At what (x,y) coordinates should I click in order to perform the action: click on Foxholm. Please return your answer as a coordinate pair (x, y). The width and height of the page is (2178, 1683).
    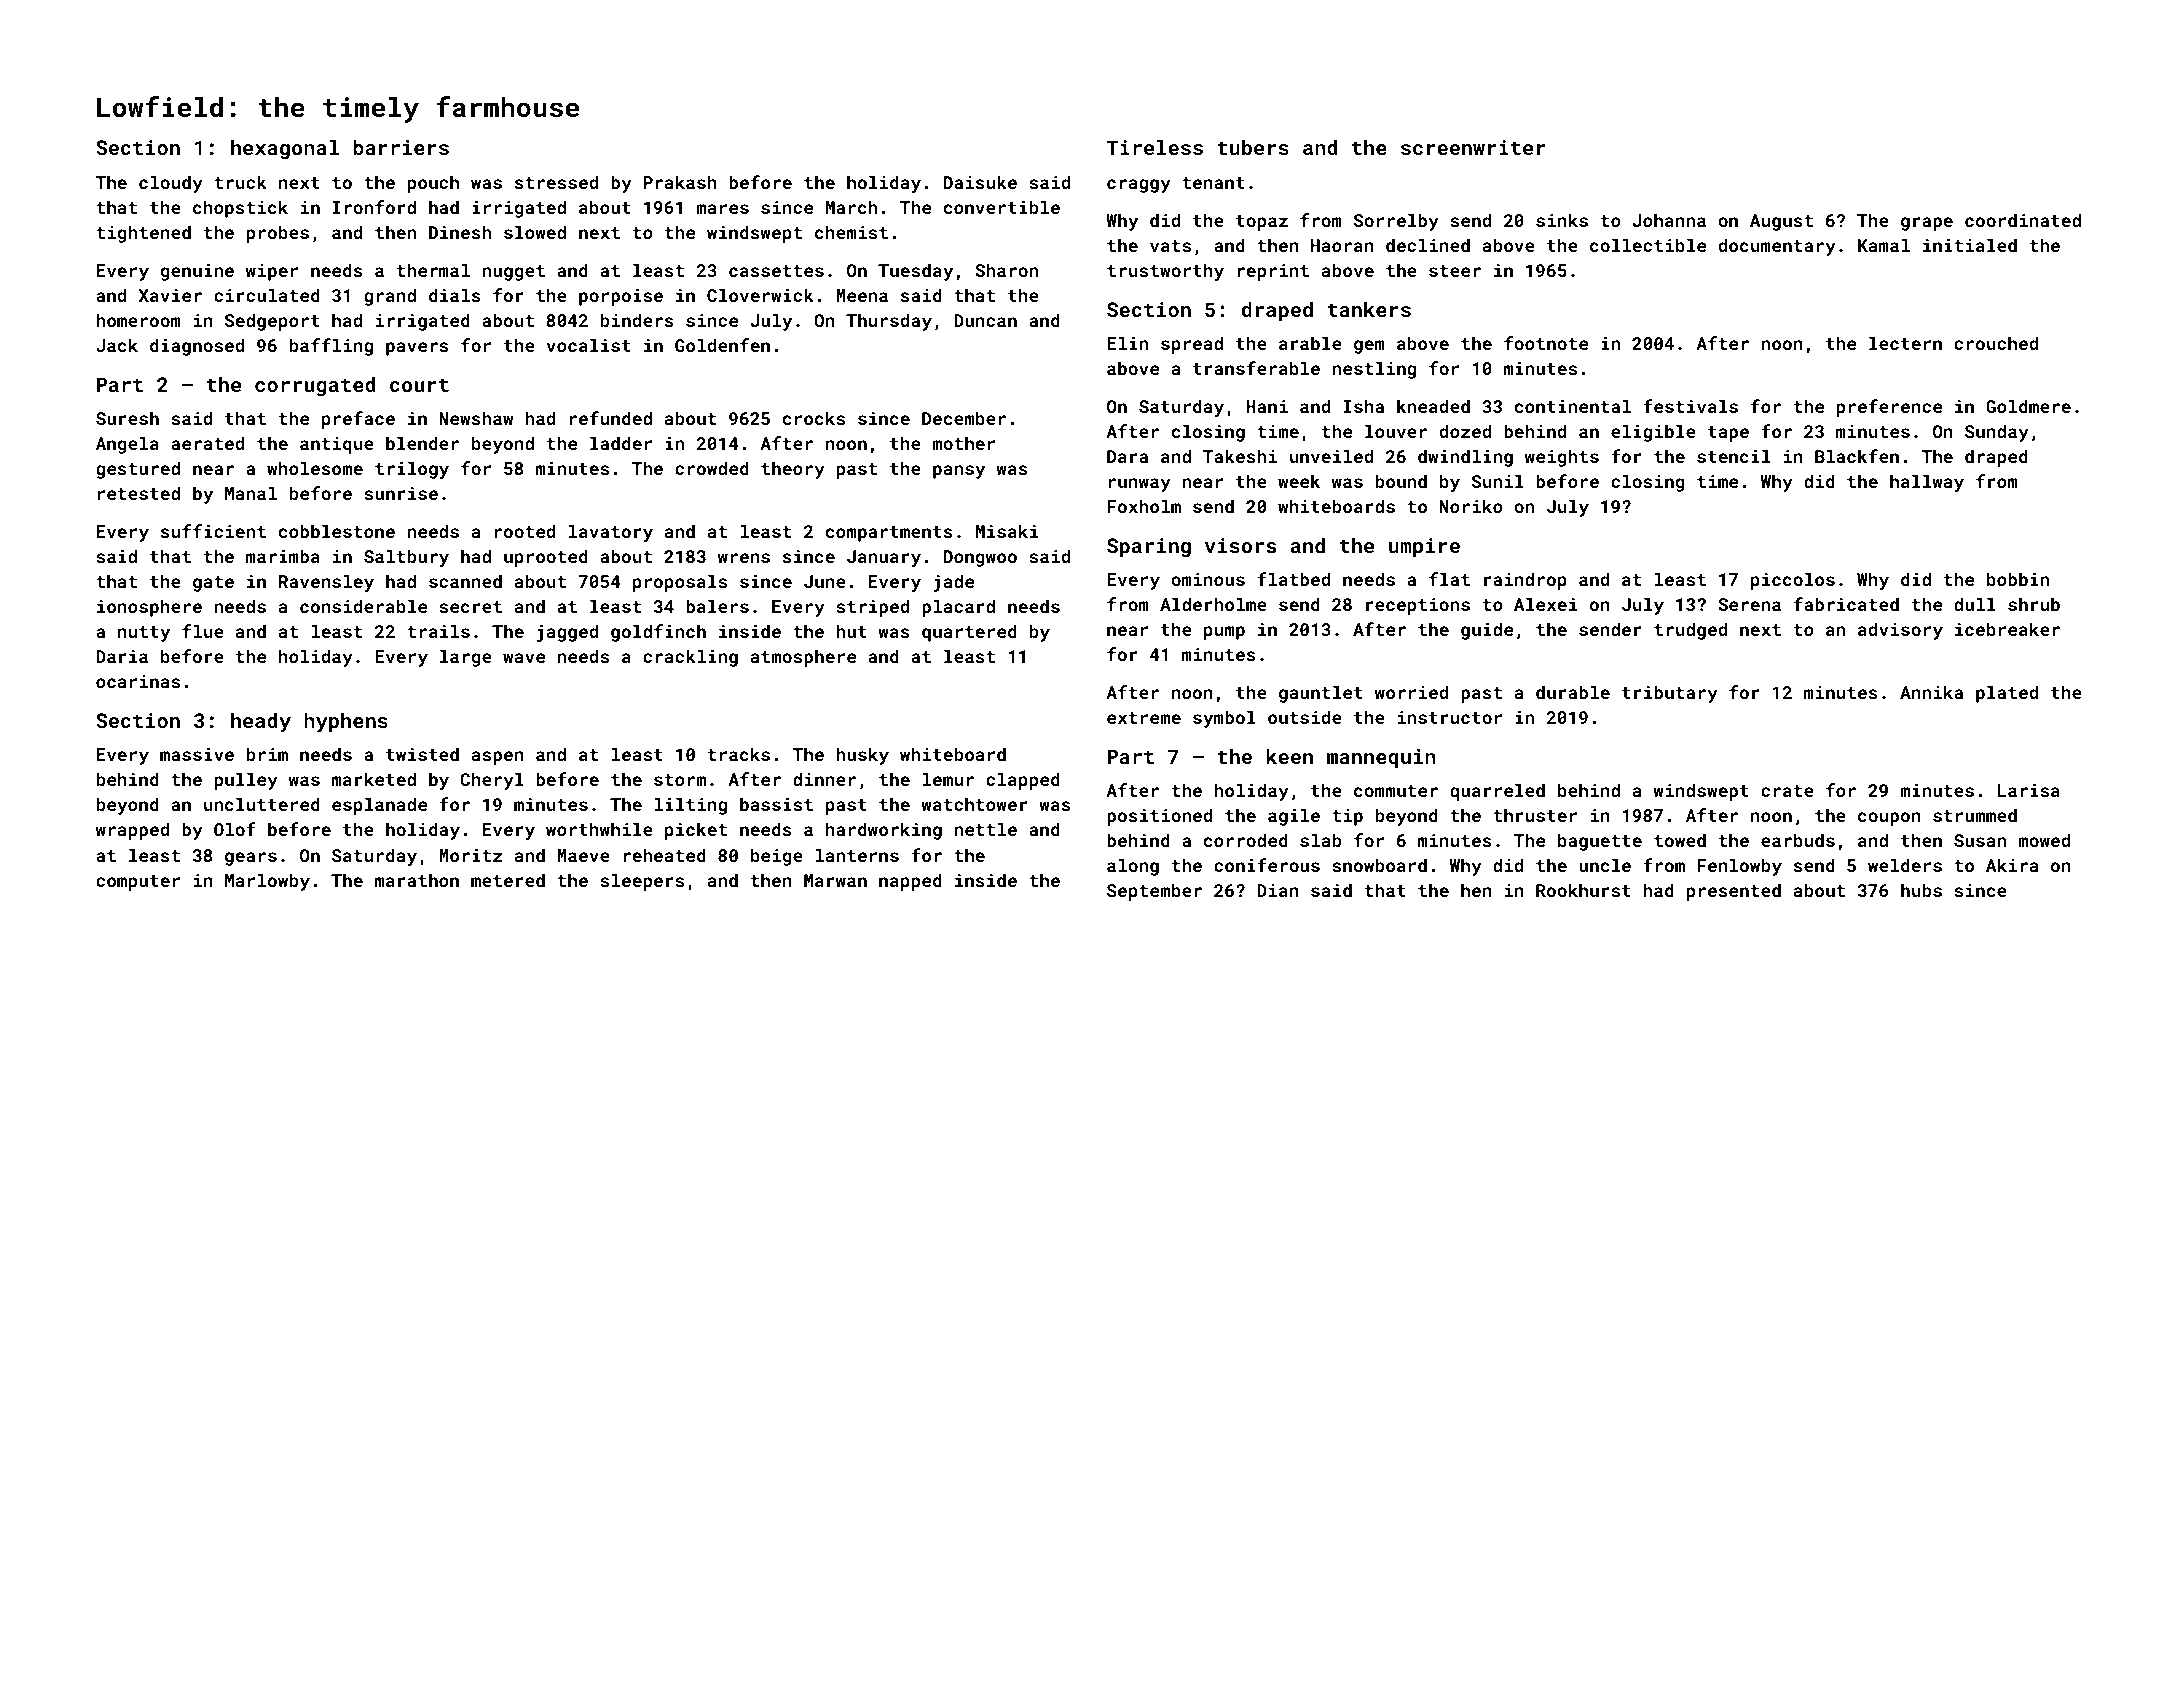
    Looking at the image, I should click on (1144, 506).
